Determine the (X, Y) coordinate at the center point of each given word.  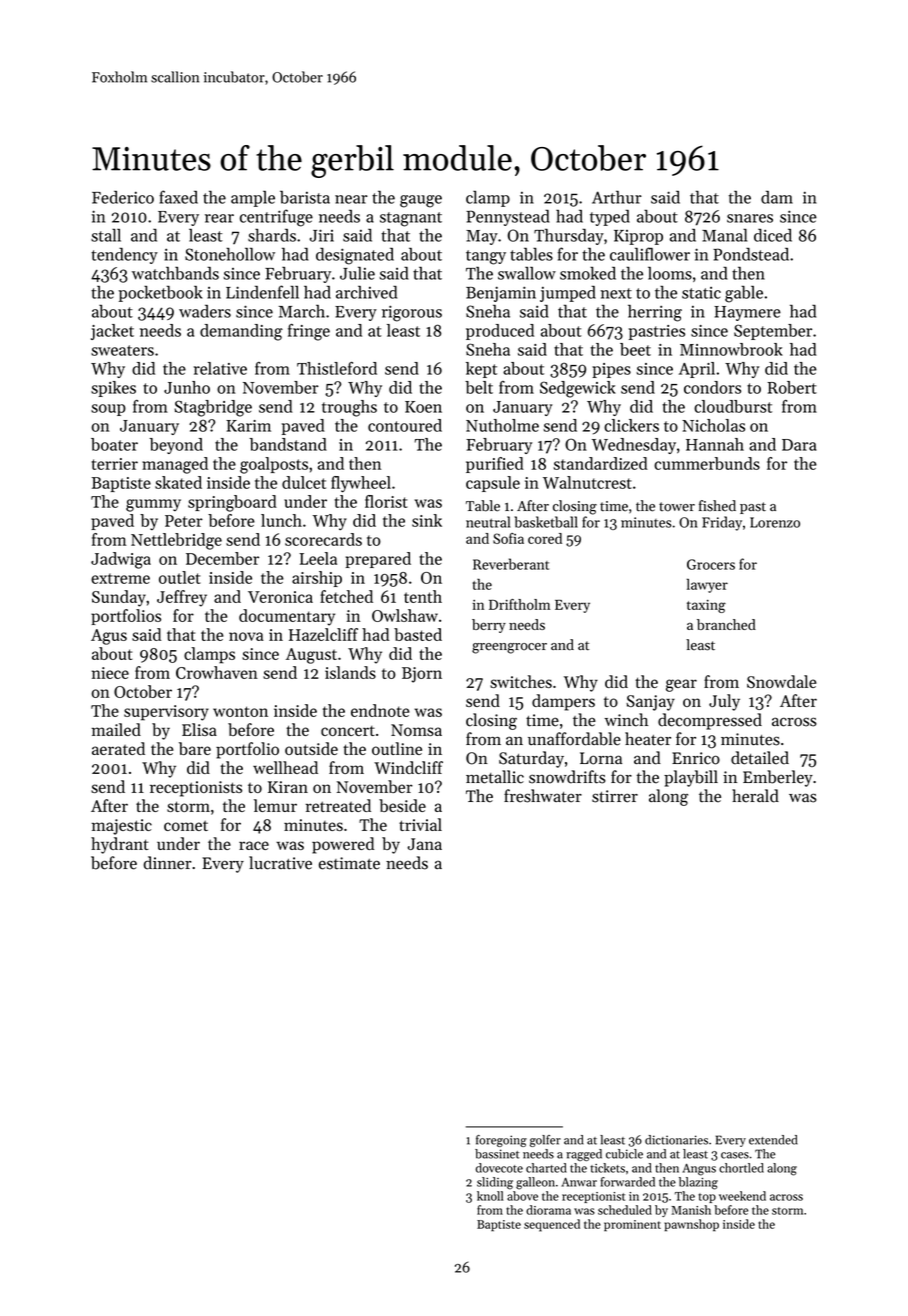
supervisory (166, 713)
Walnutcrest (587, 482)
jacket (112, 332)
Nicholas (713, 425)
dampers (563, 702)
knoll (490, 1196)
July (724, 702)
